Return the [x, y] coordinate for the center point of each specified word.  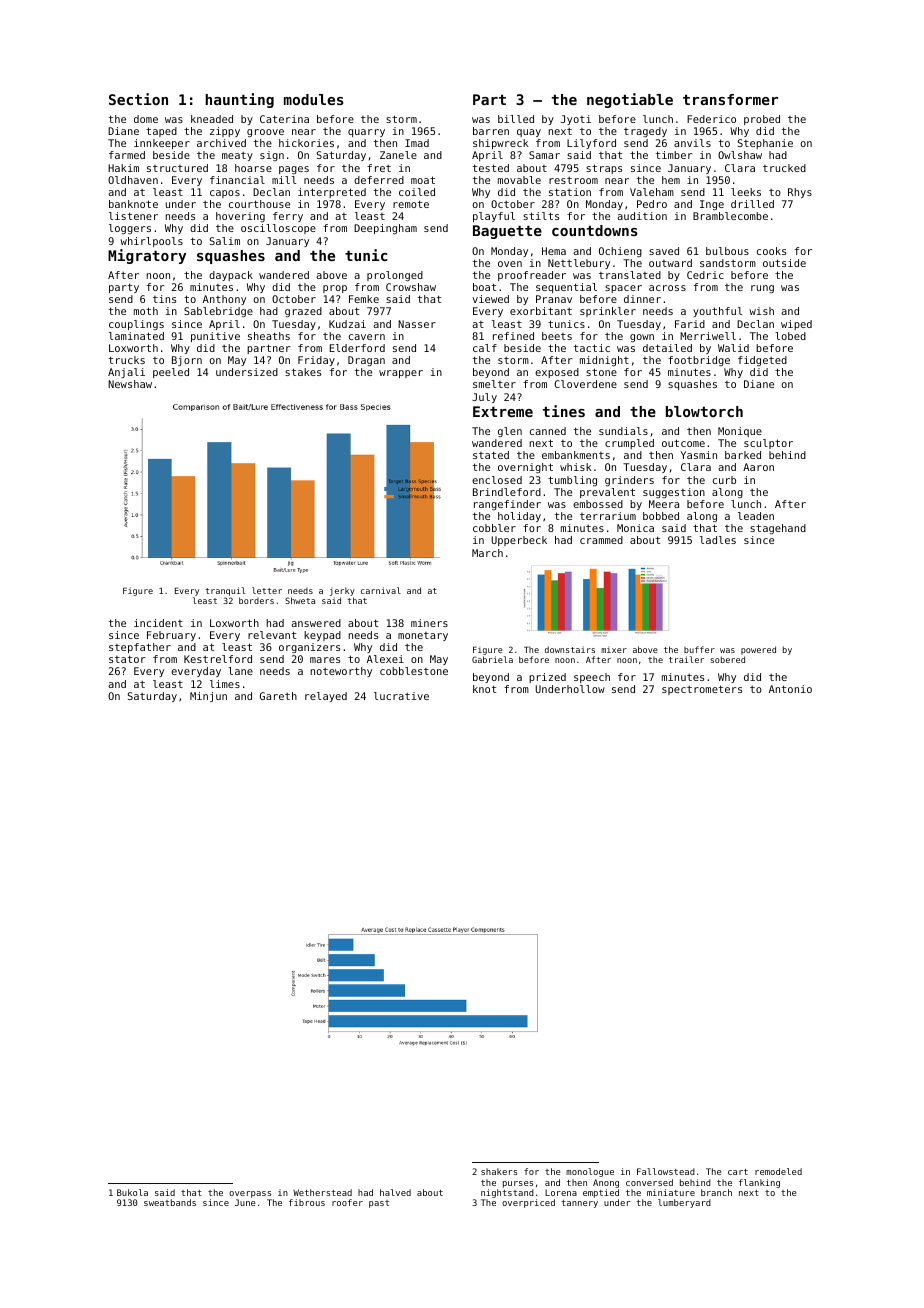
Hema [554, 251]
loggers [130, 229]
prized [547, 678]
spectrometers [702, 690]
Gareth [278, 696]
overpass [250, 1194]
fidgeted [762, 361]
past [379, 1204]
